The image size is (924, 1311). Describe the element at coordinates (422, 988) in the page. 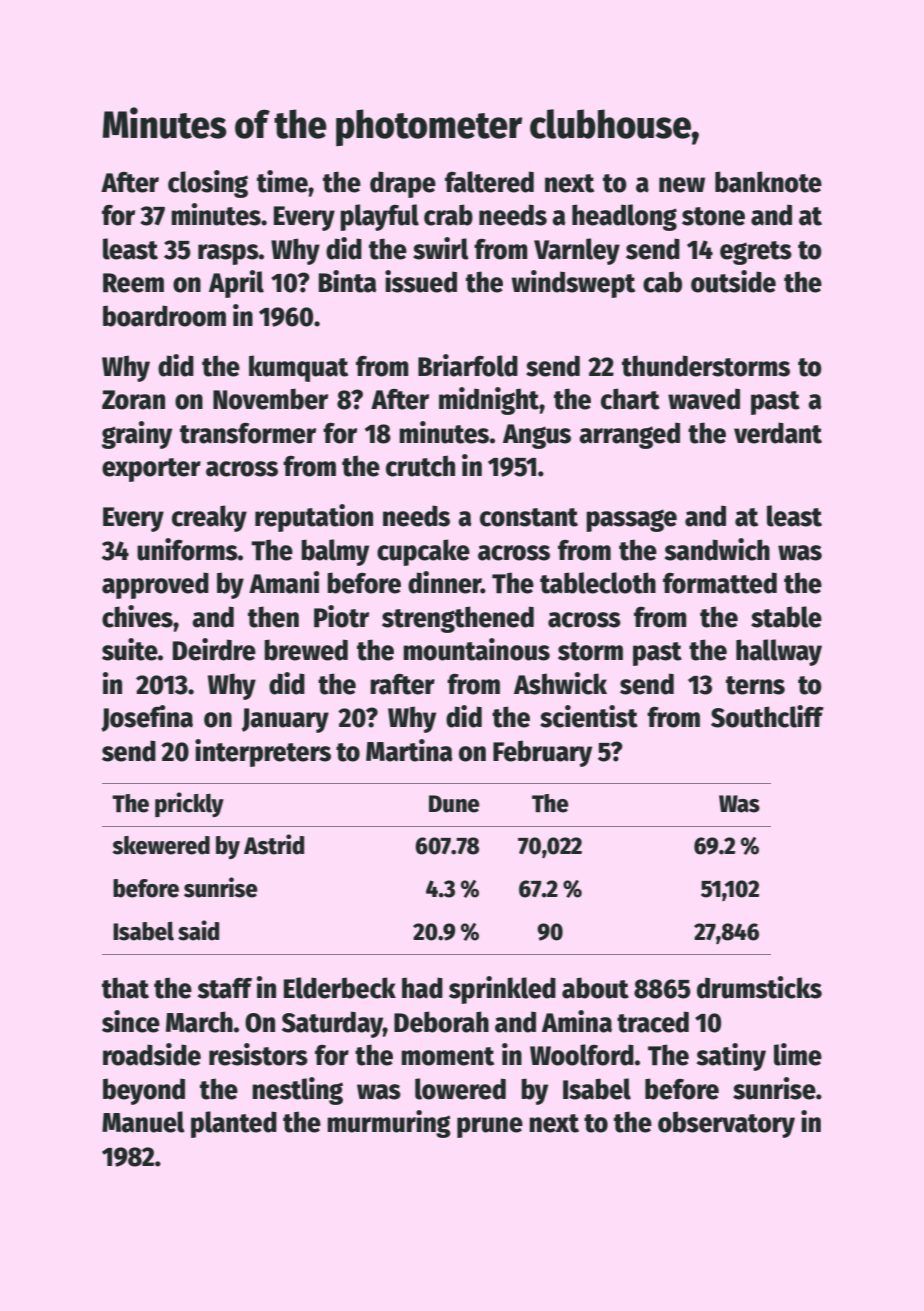

I see `had` at that location.
